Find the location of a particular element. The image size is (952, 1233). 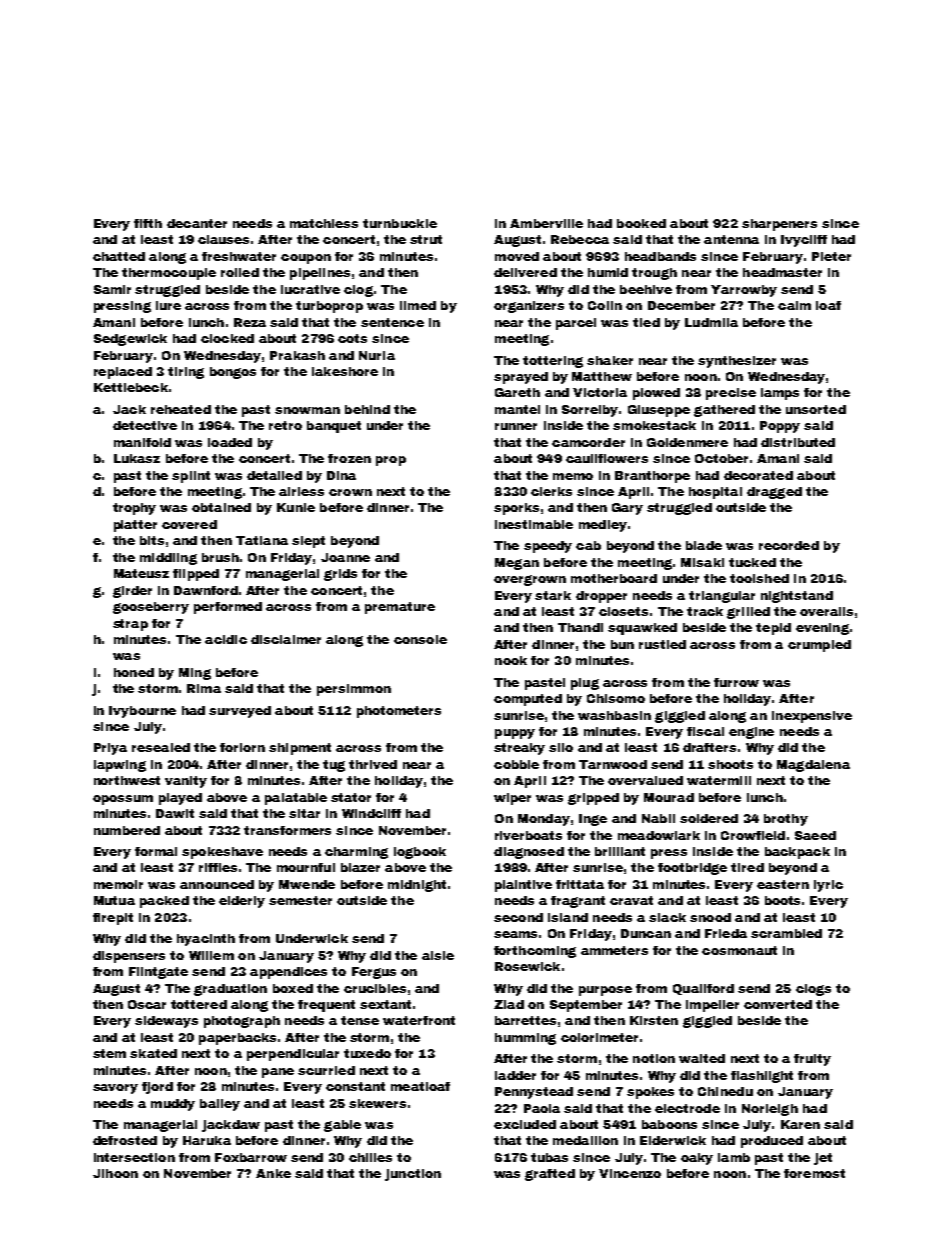

diagnosed is located at coordinates (529, 853).
